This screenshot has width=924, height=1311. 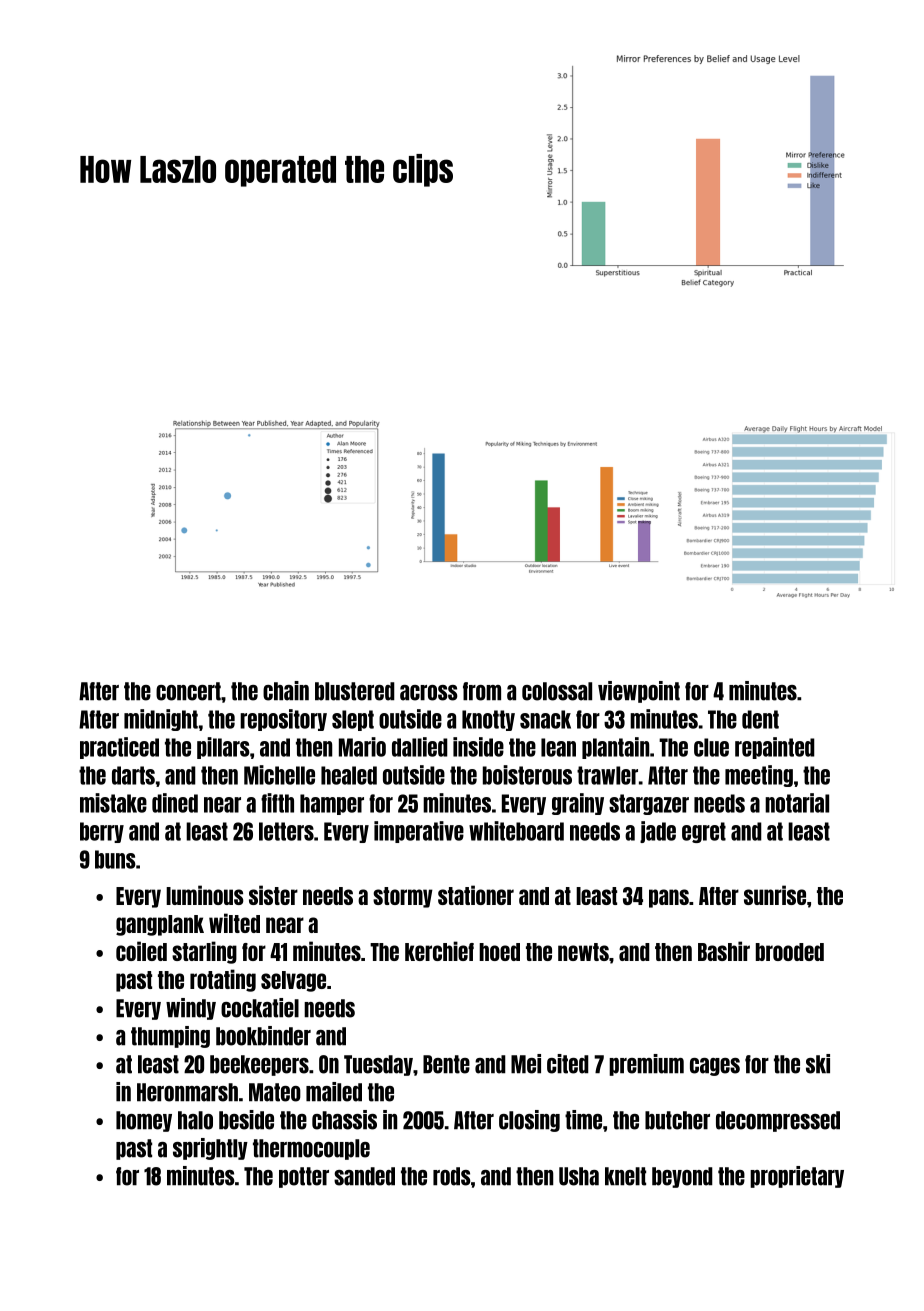 What do you see at coordinates (488, 720) in the screenshot?
I see `knotty` at bounding box center [488, 720].
